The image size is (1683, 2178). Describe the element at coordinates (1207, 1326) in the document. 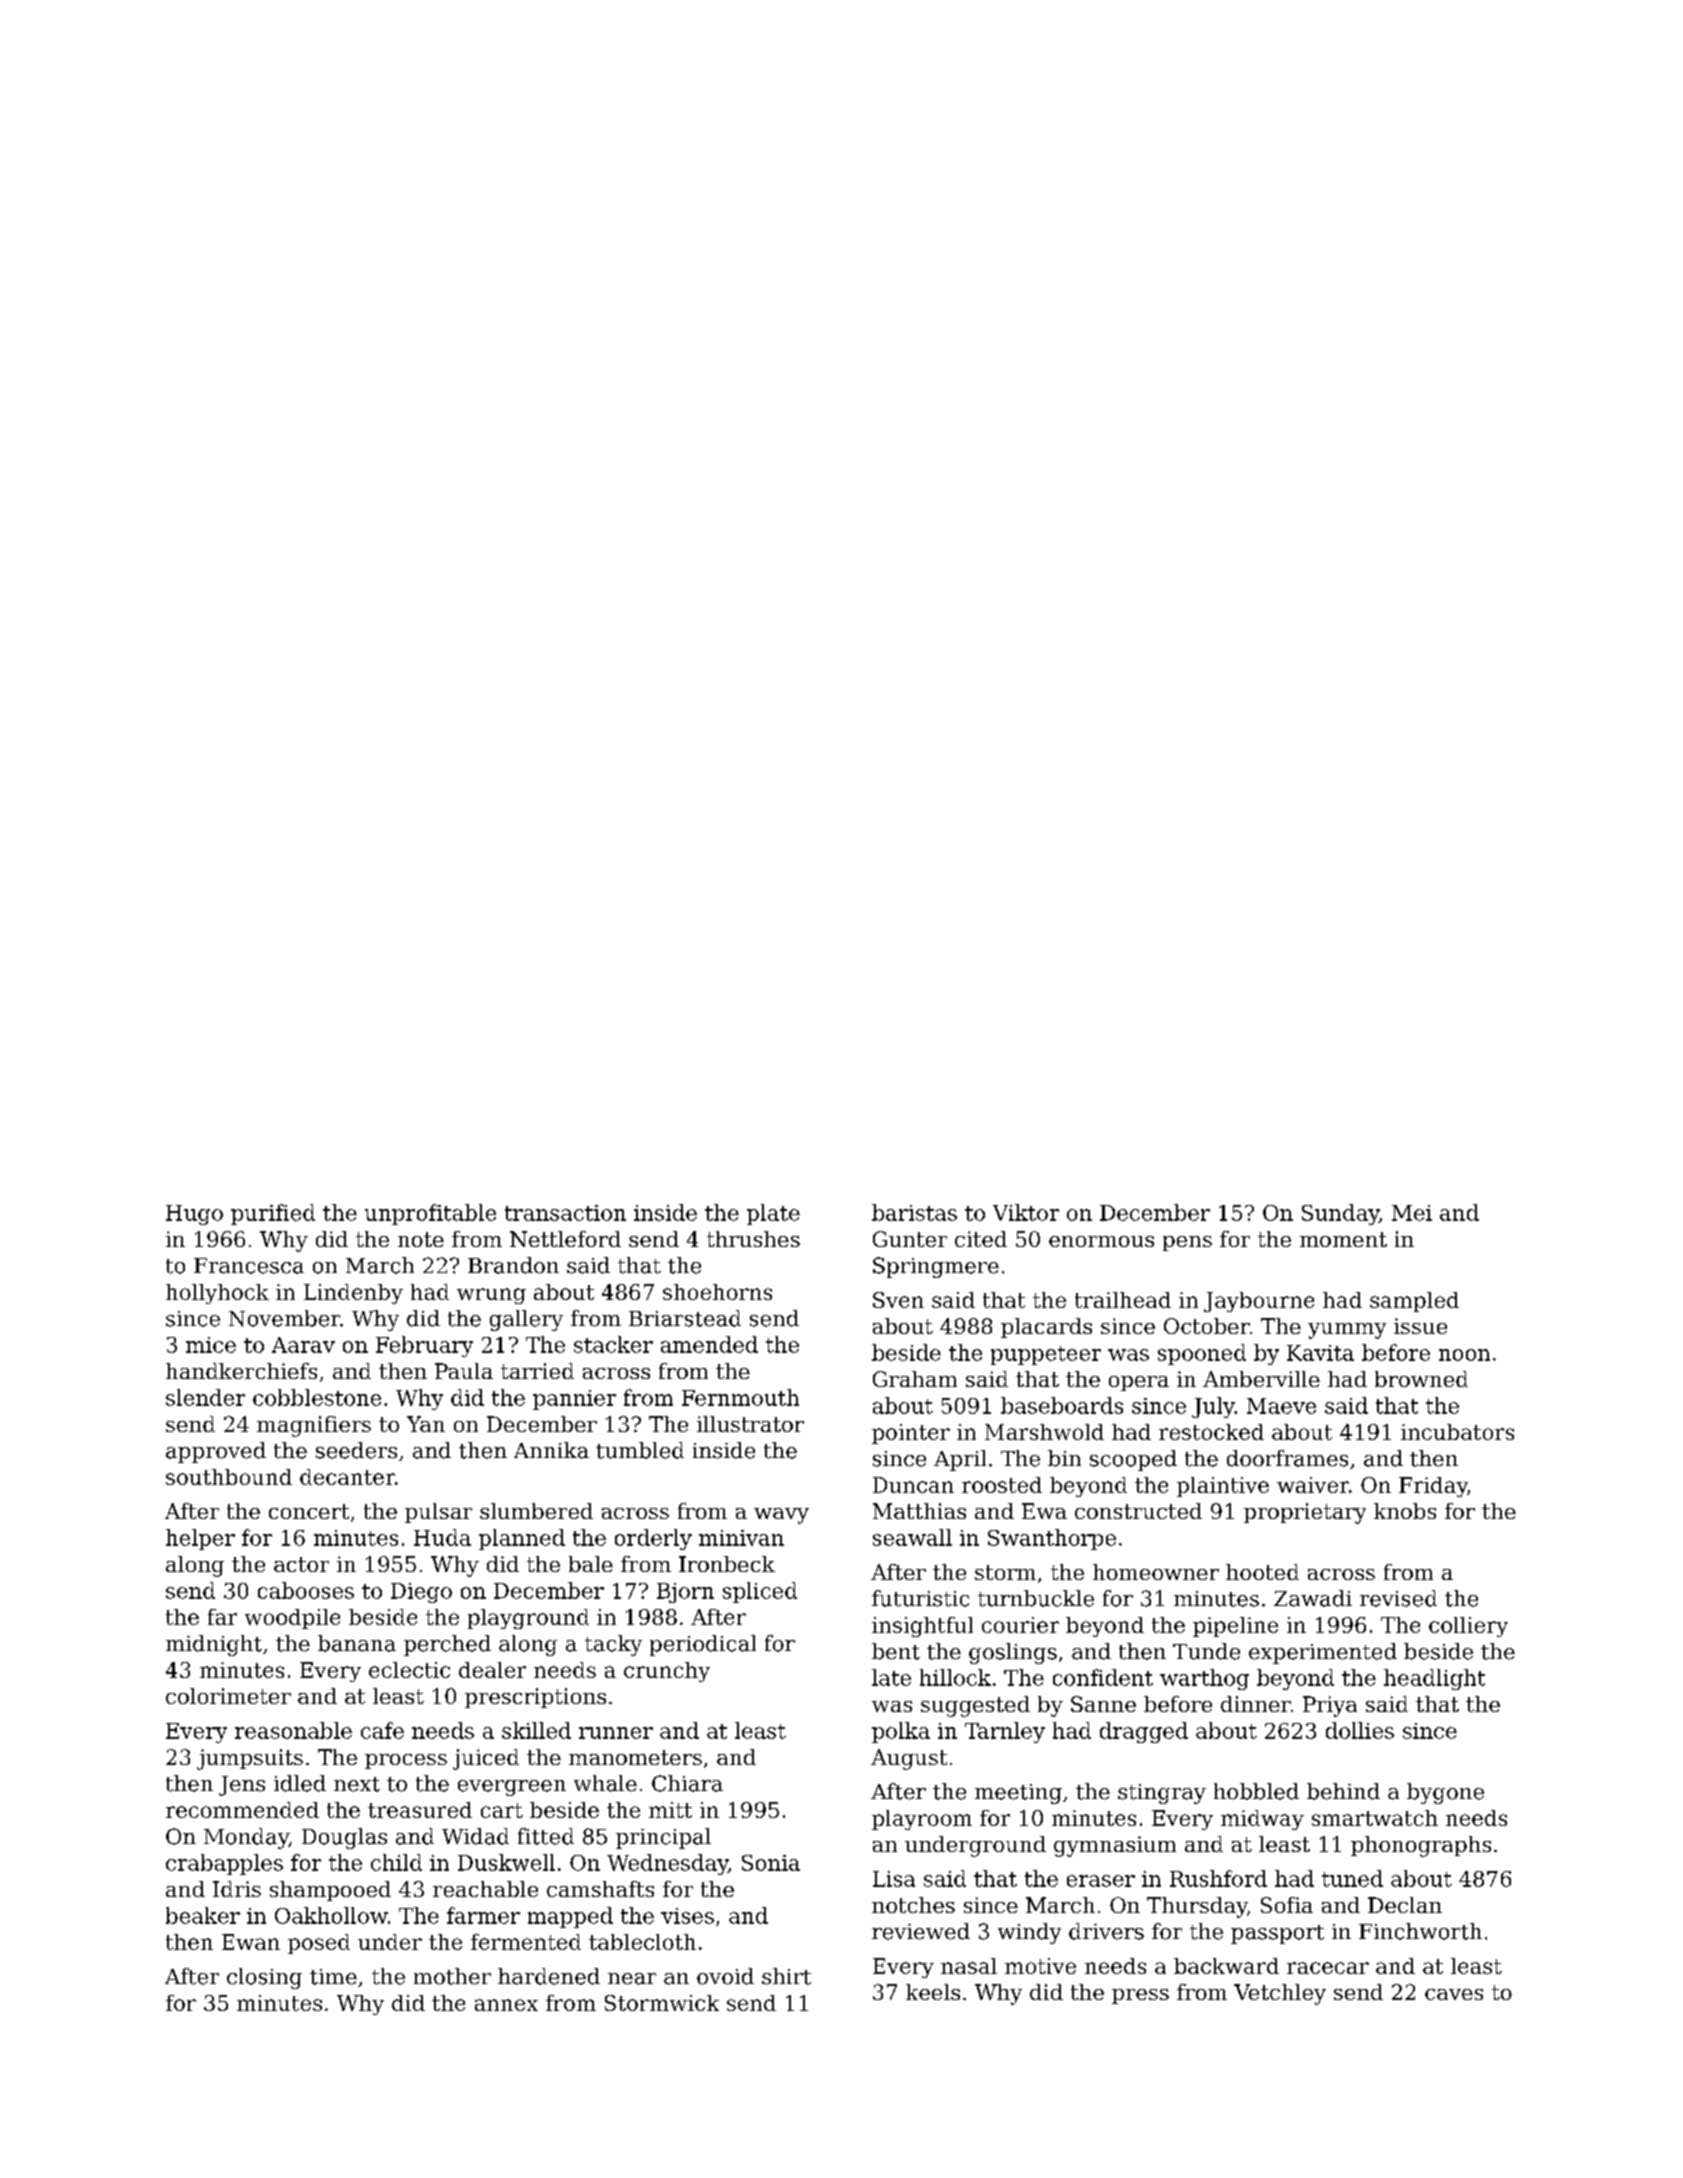

I see `October` at that location.
